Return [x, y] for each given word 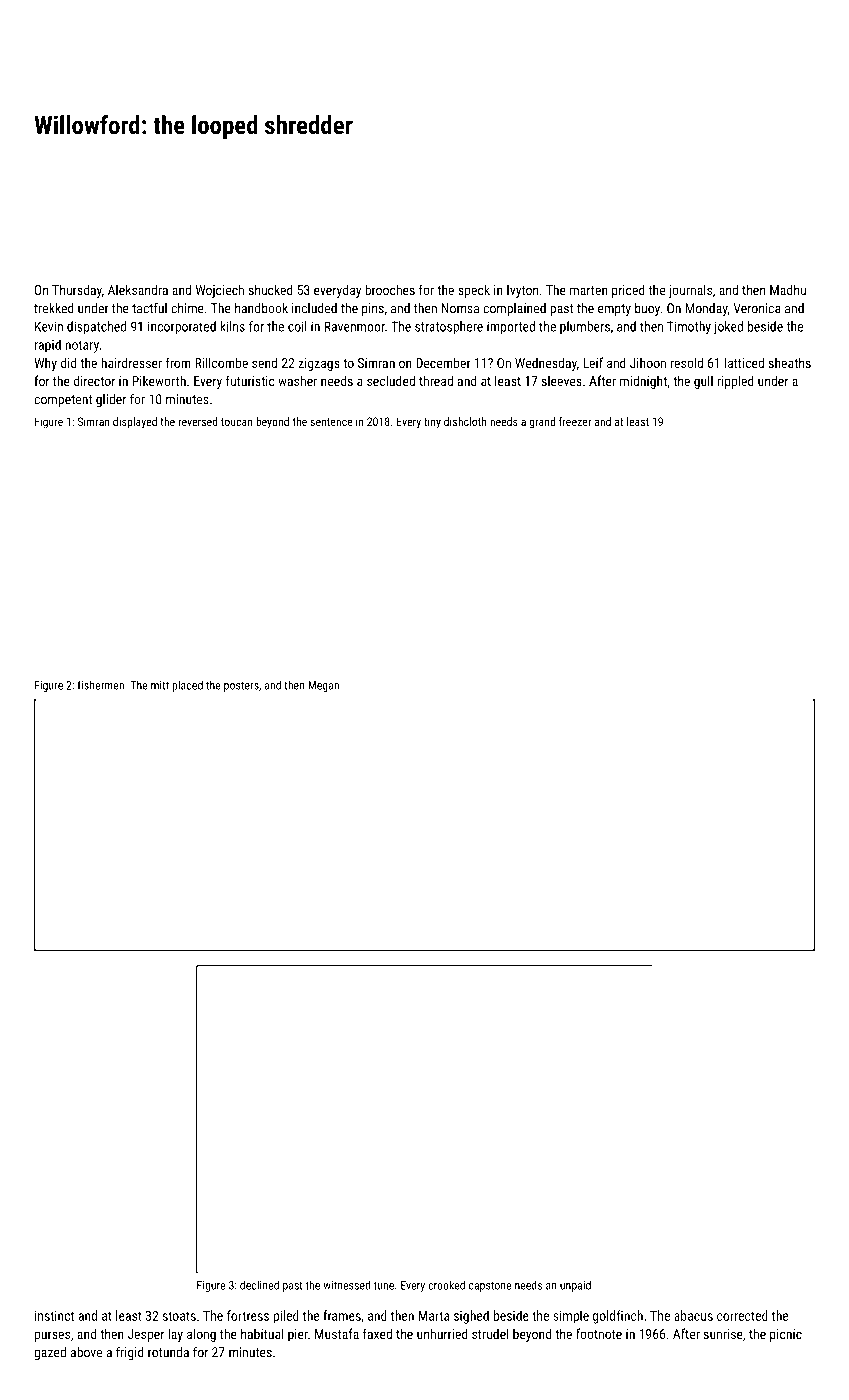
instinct [54, 1316]
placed [188, 686]
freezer [575, 421]
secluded [391, 380]
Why [45, 364]
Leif [593, 362]
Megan [323, 686]
